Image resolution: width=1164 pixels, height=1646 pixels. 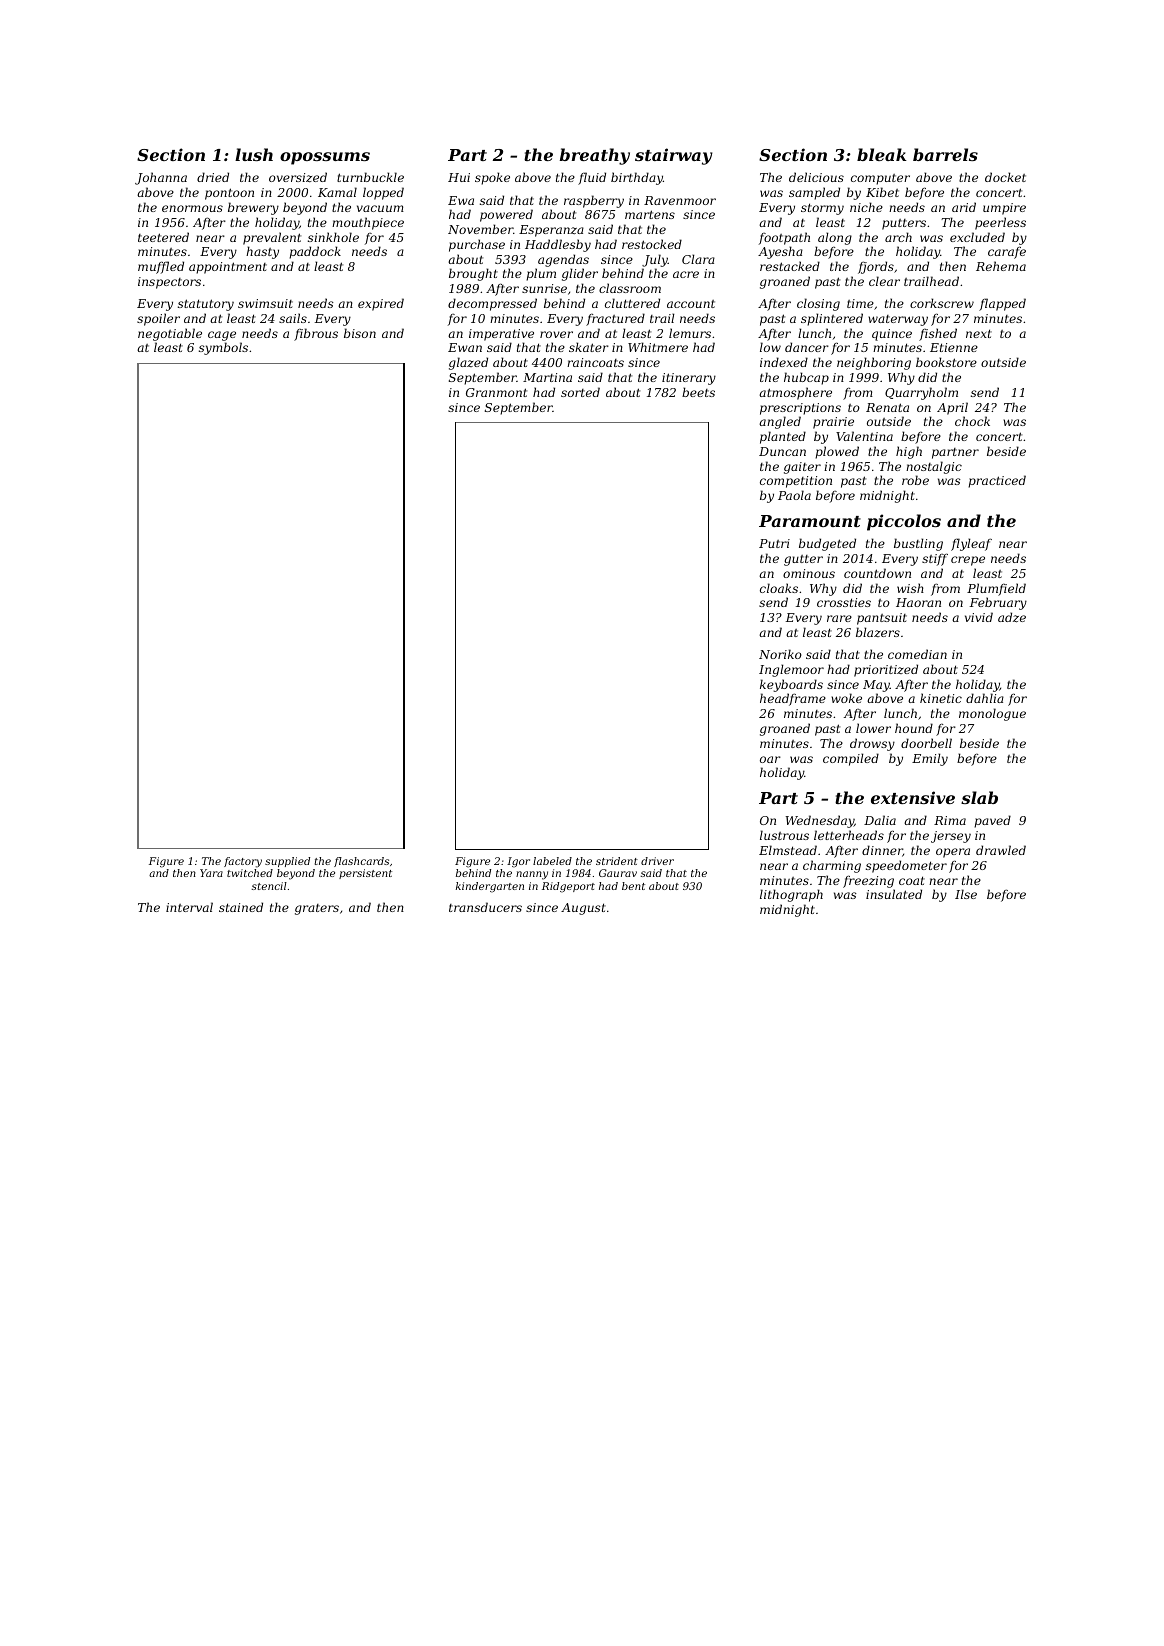 What do you see at coordinates (966, 894) in the page?
I see `Ilse` at bounding box center [966, 894].
